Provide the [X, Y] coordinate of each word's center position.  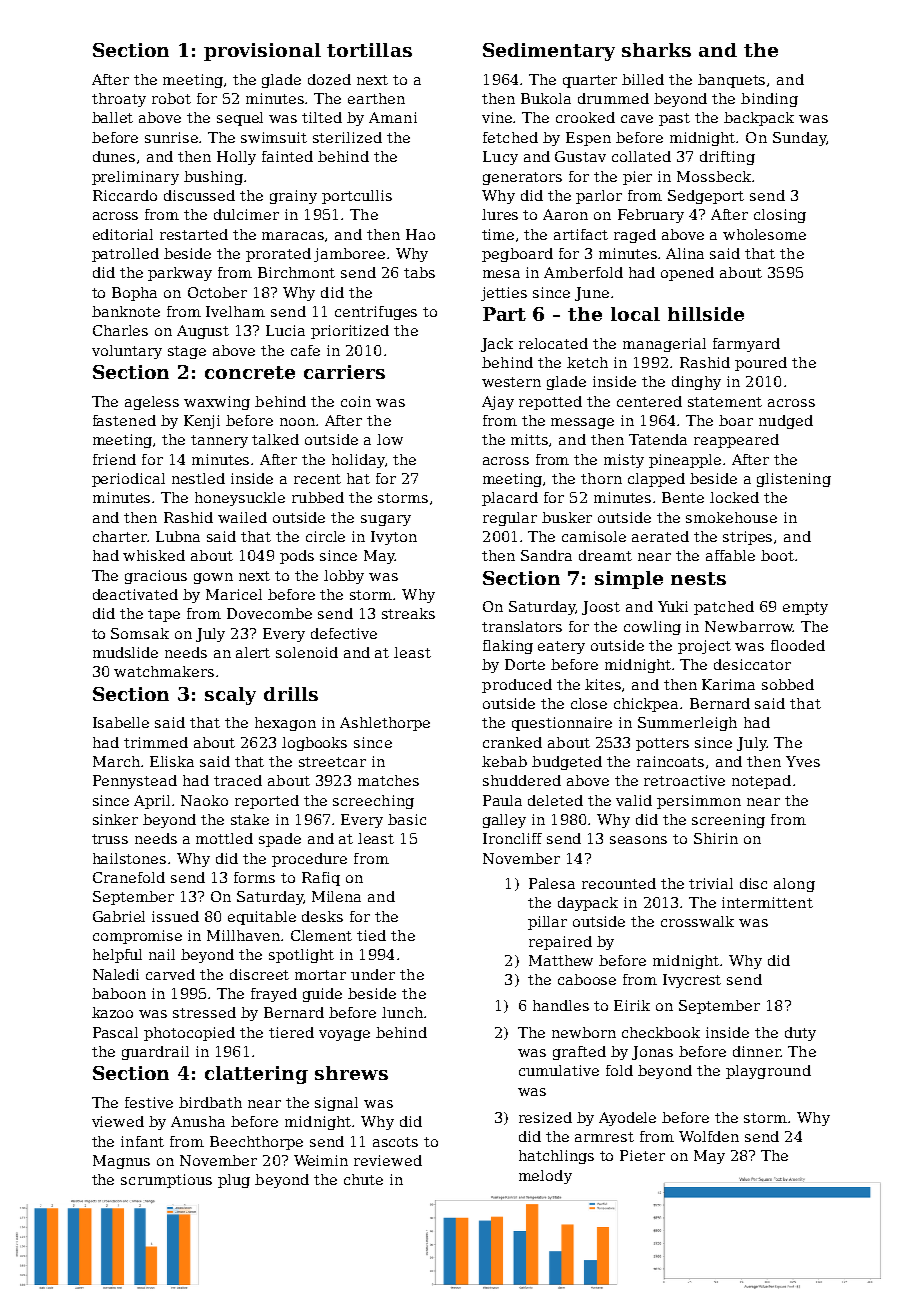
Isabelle [121, 722]
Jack [497, 345]
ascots [395, 1142]
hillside [706, 314]
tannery [219, 441]
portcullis [357, 197]
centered [649, 401]
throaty [119, 100]
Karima [728, 684]
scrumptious [166, 1181]
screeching [373, 802]
